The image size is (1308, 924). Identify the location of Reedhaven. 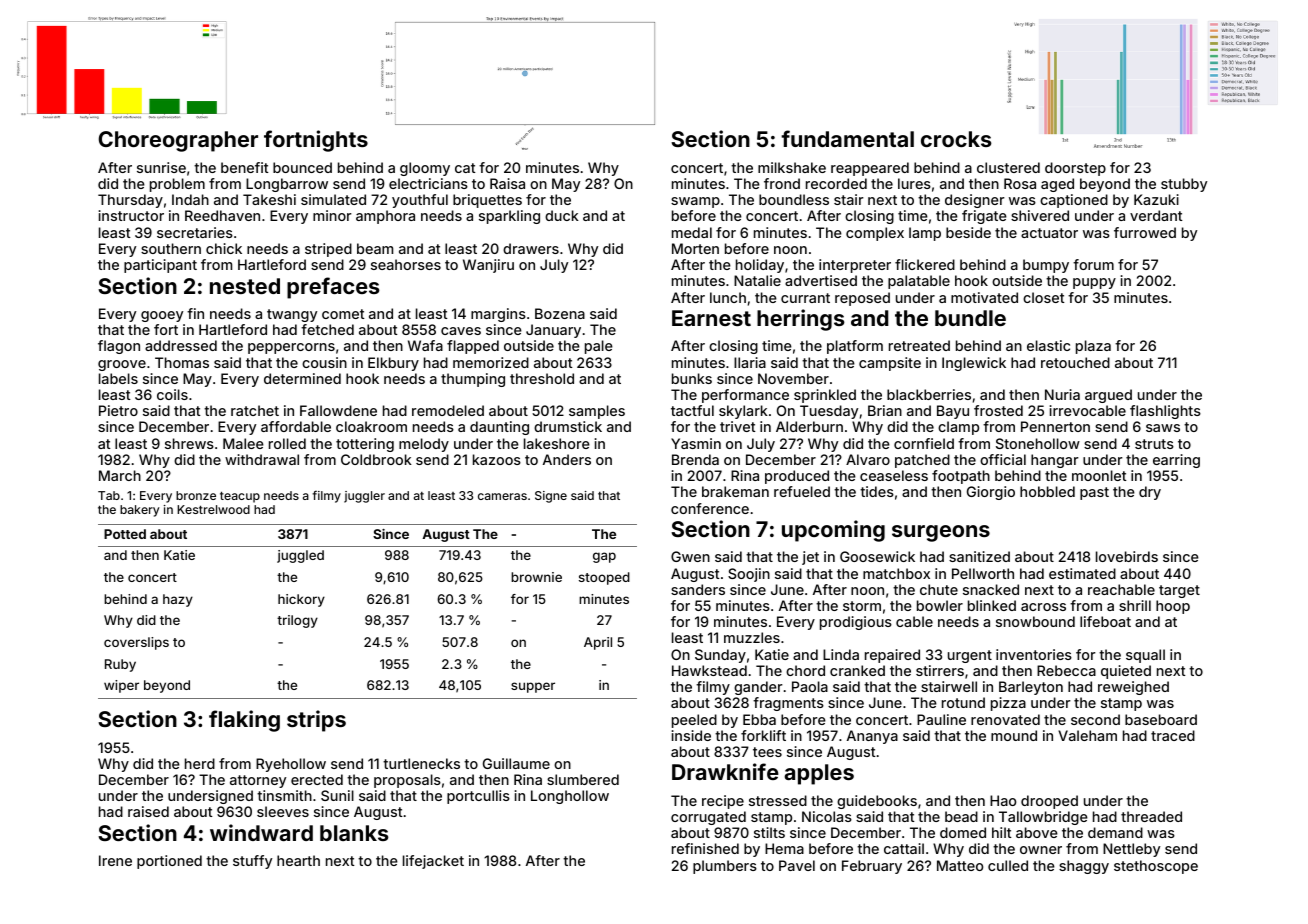
(222, 215).
